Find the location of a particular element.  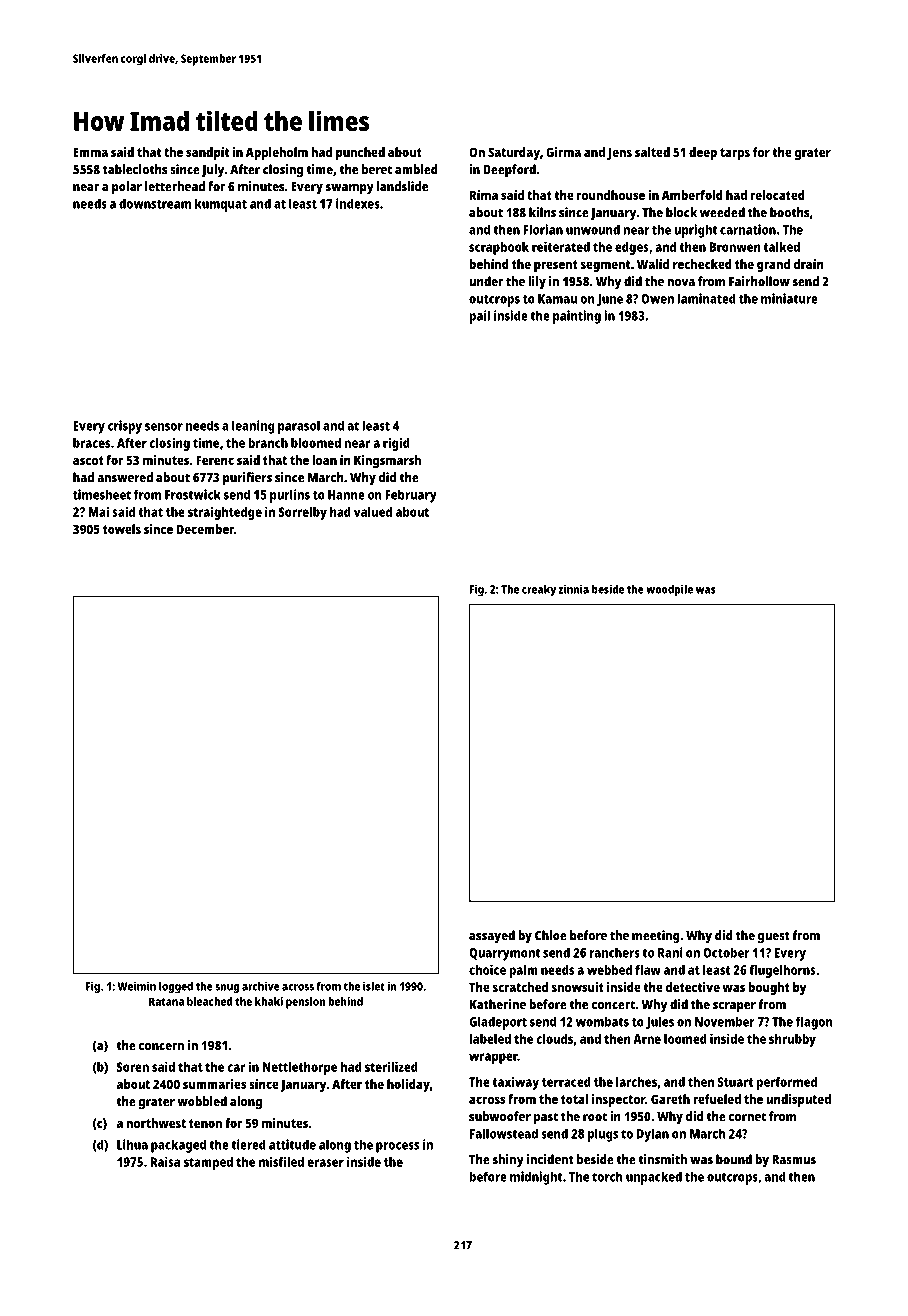

sandpit is located at coordinates (207, 153).
